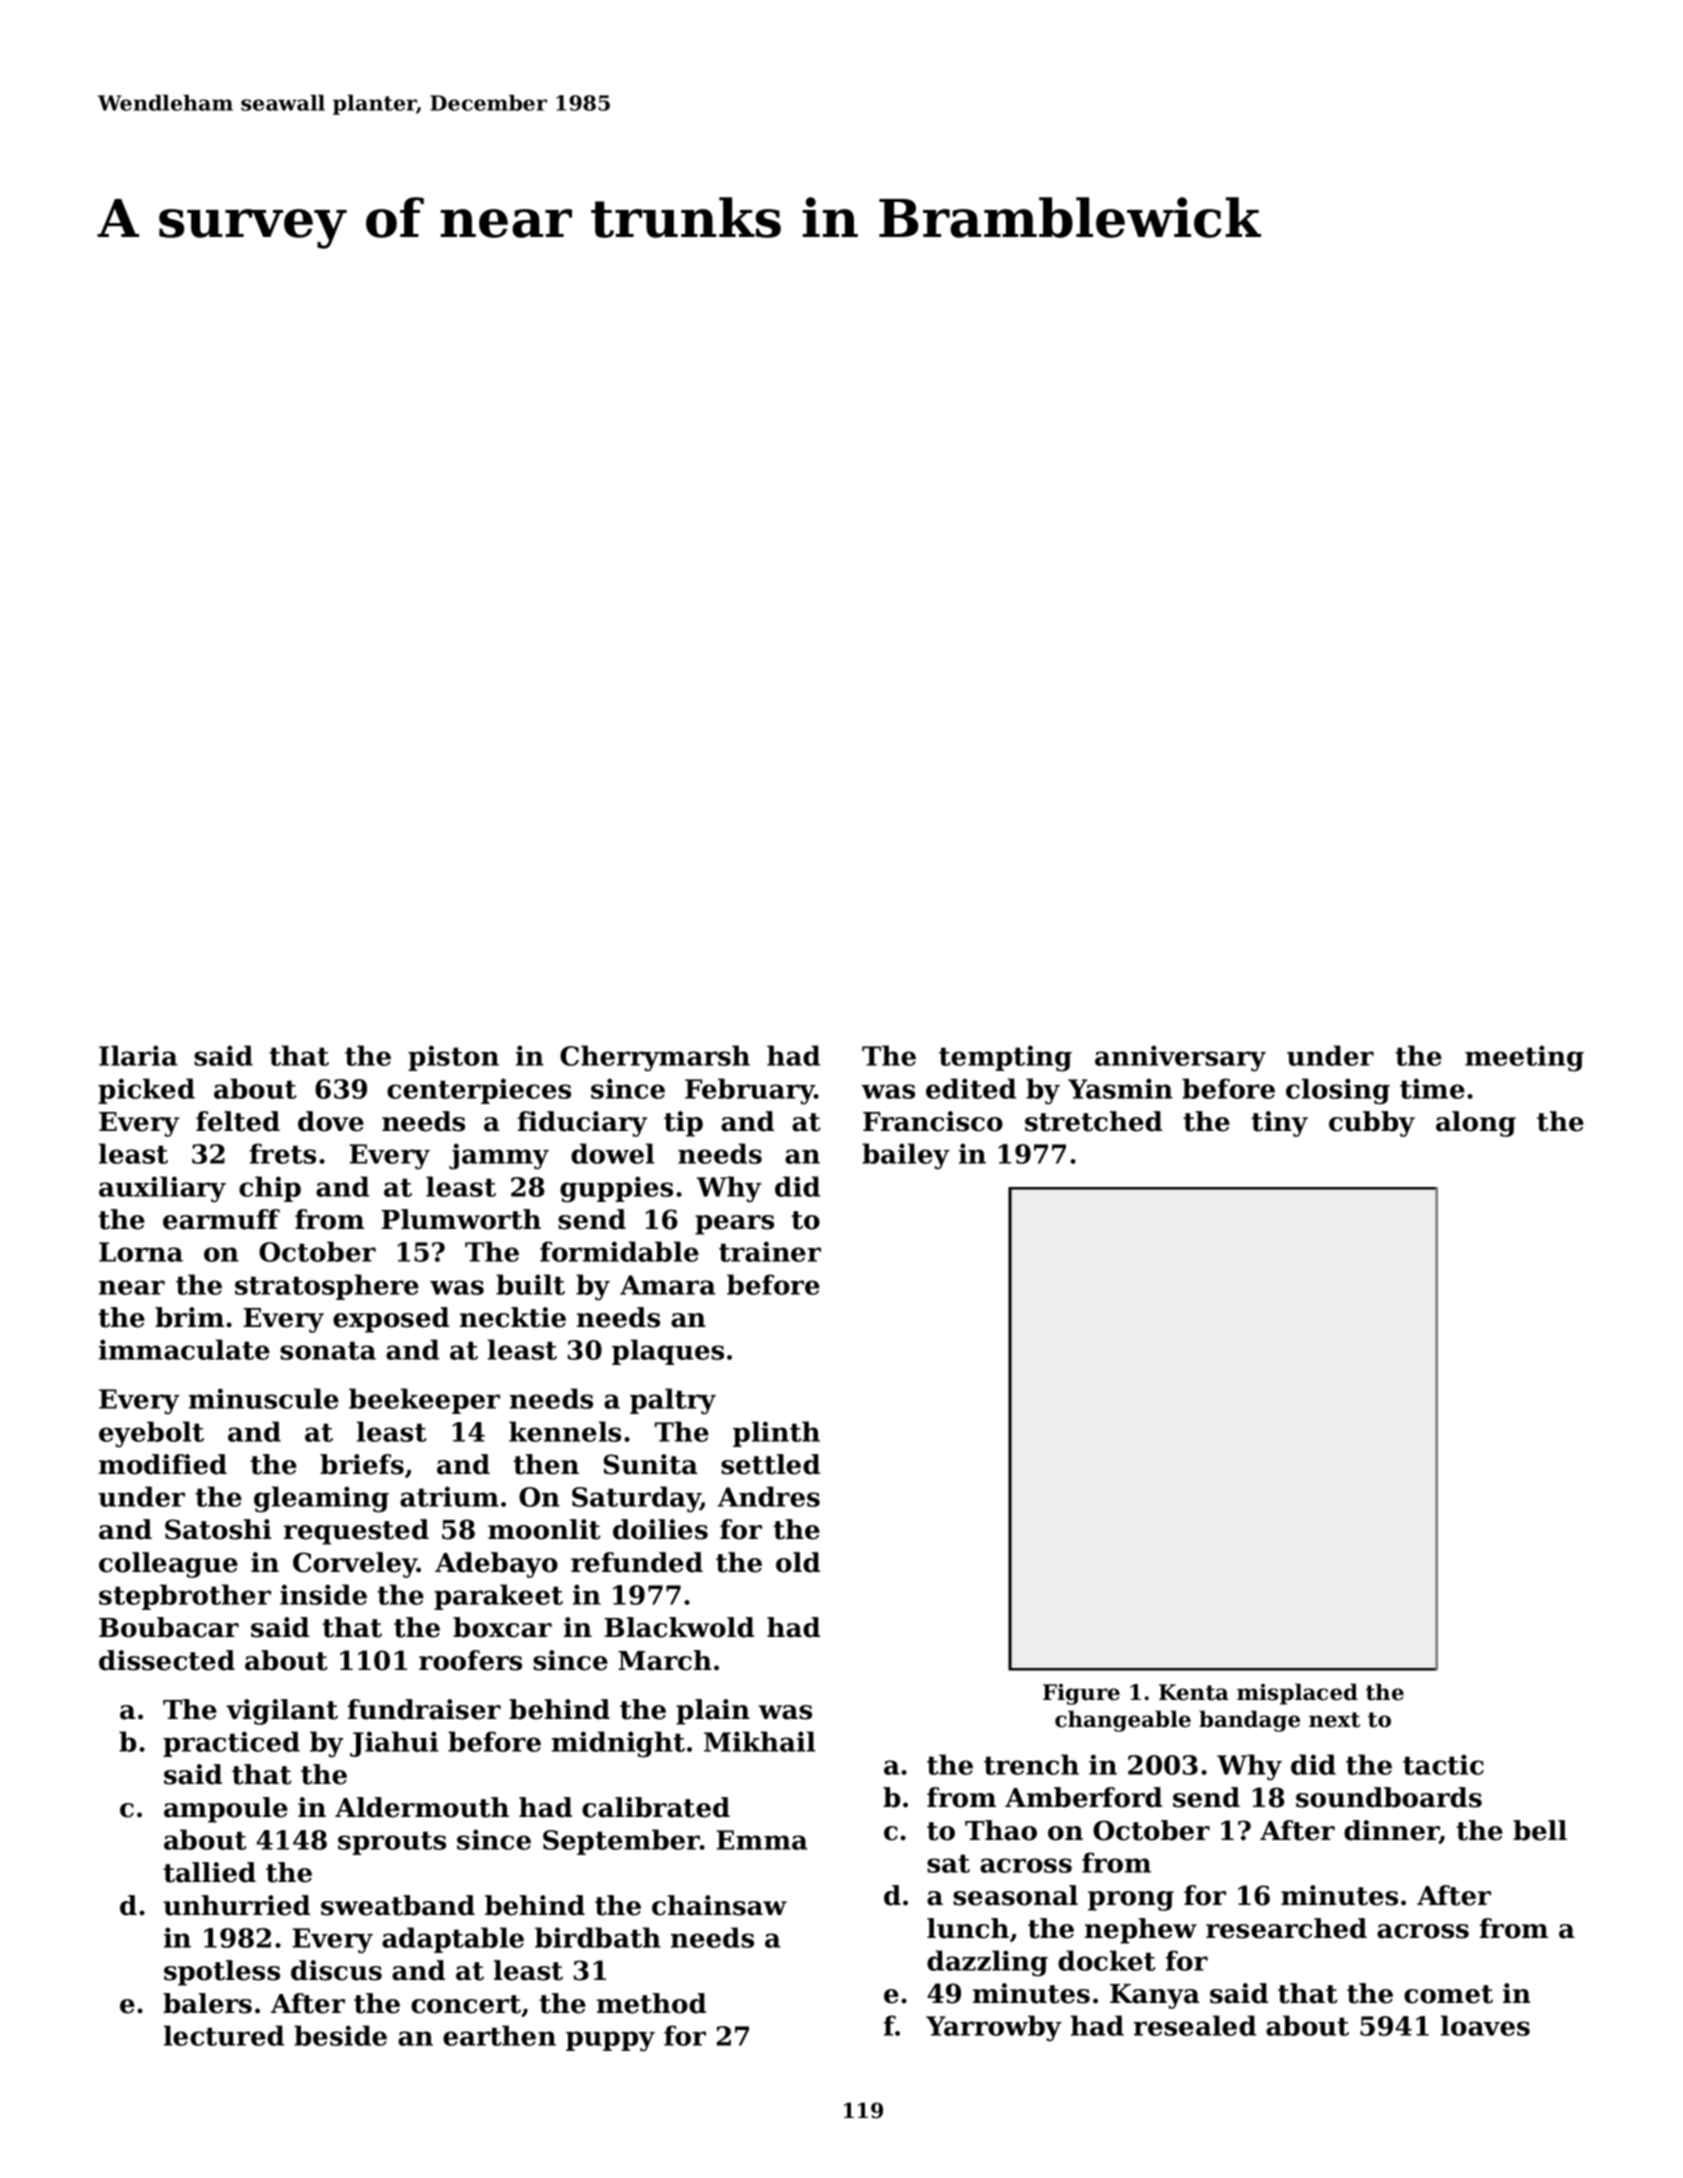 This screenshot has height=2178, width=1683. What do you see at coordinates (1443, 1764) in the screenshot?
I see `tactic` at bounding box center [1443, 1764].
